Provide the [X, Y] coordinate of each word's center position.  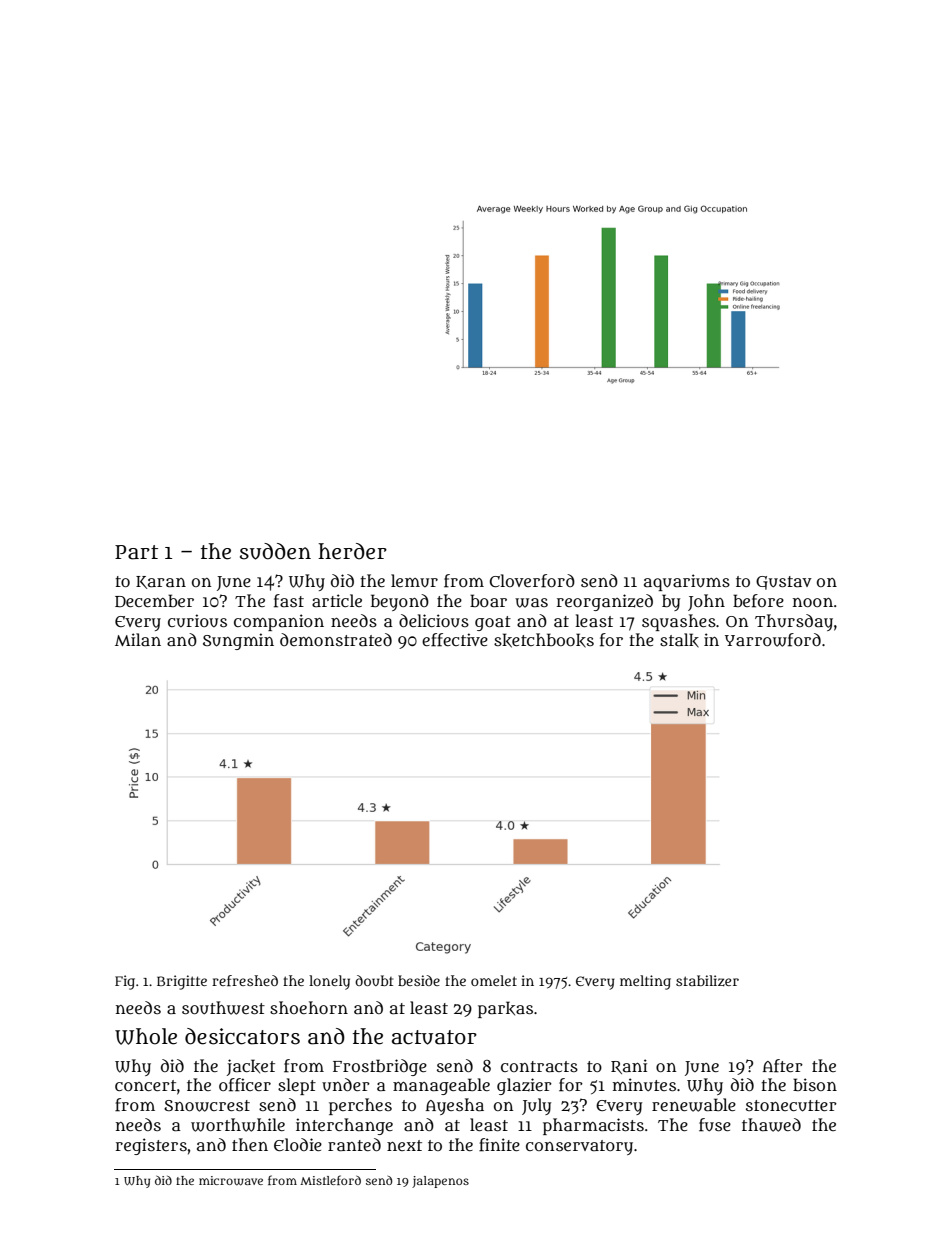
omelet [494, 980]
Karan [161, 582]
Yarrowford [773, 640]
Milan [138, 639]
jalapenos [440, 1182]
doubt [374, 980]
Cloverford [532, 581]
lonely [329, 982]
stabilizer [707, 980]
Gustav [784, 583]
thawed [771, 1125]
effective [455, 640]
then [250, 1144]
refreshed [245, 980]
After [783, 1066]
